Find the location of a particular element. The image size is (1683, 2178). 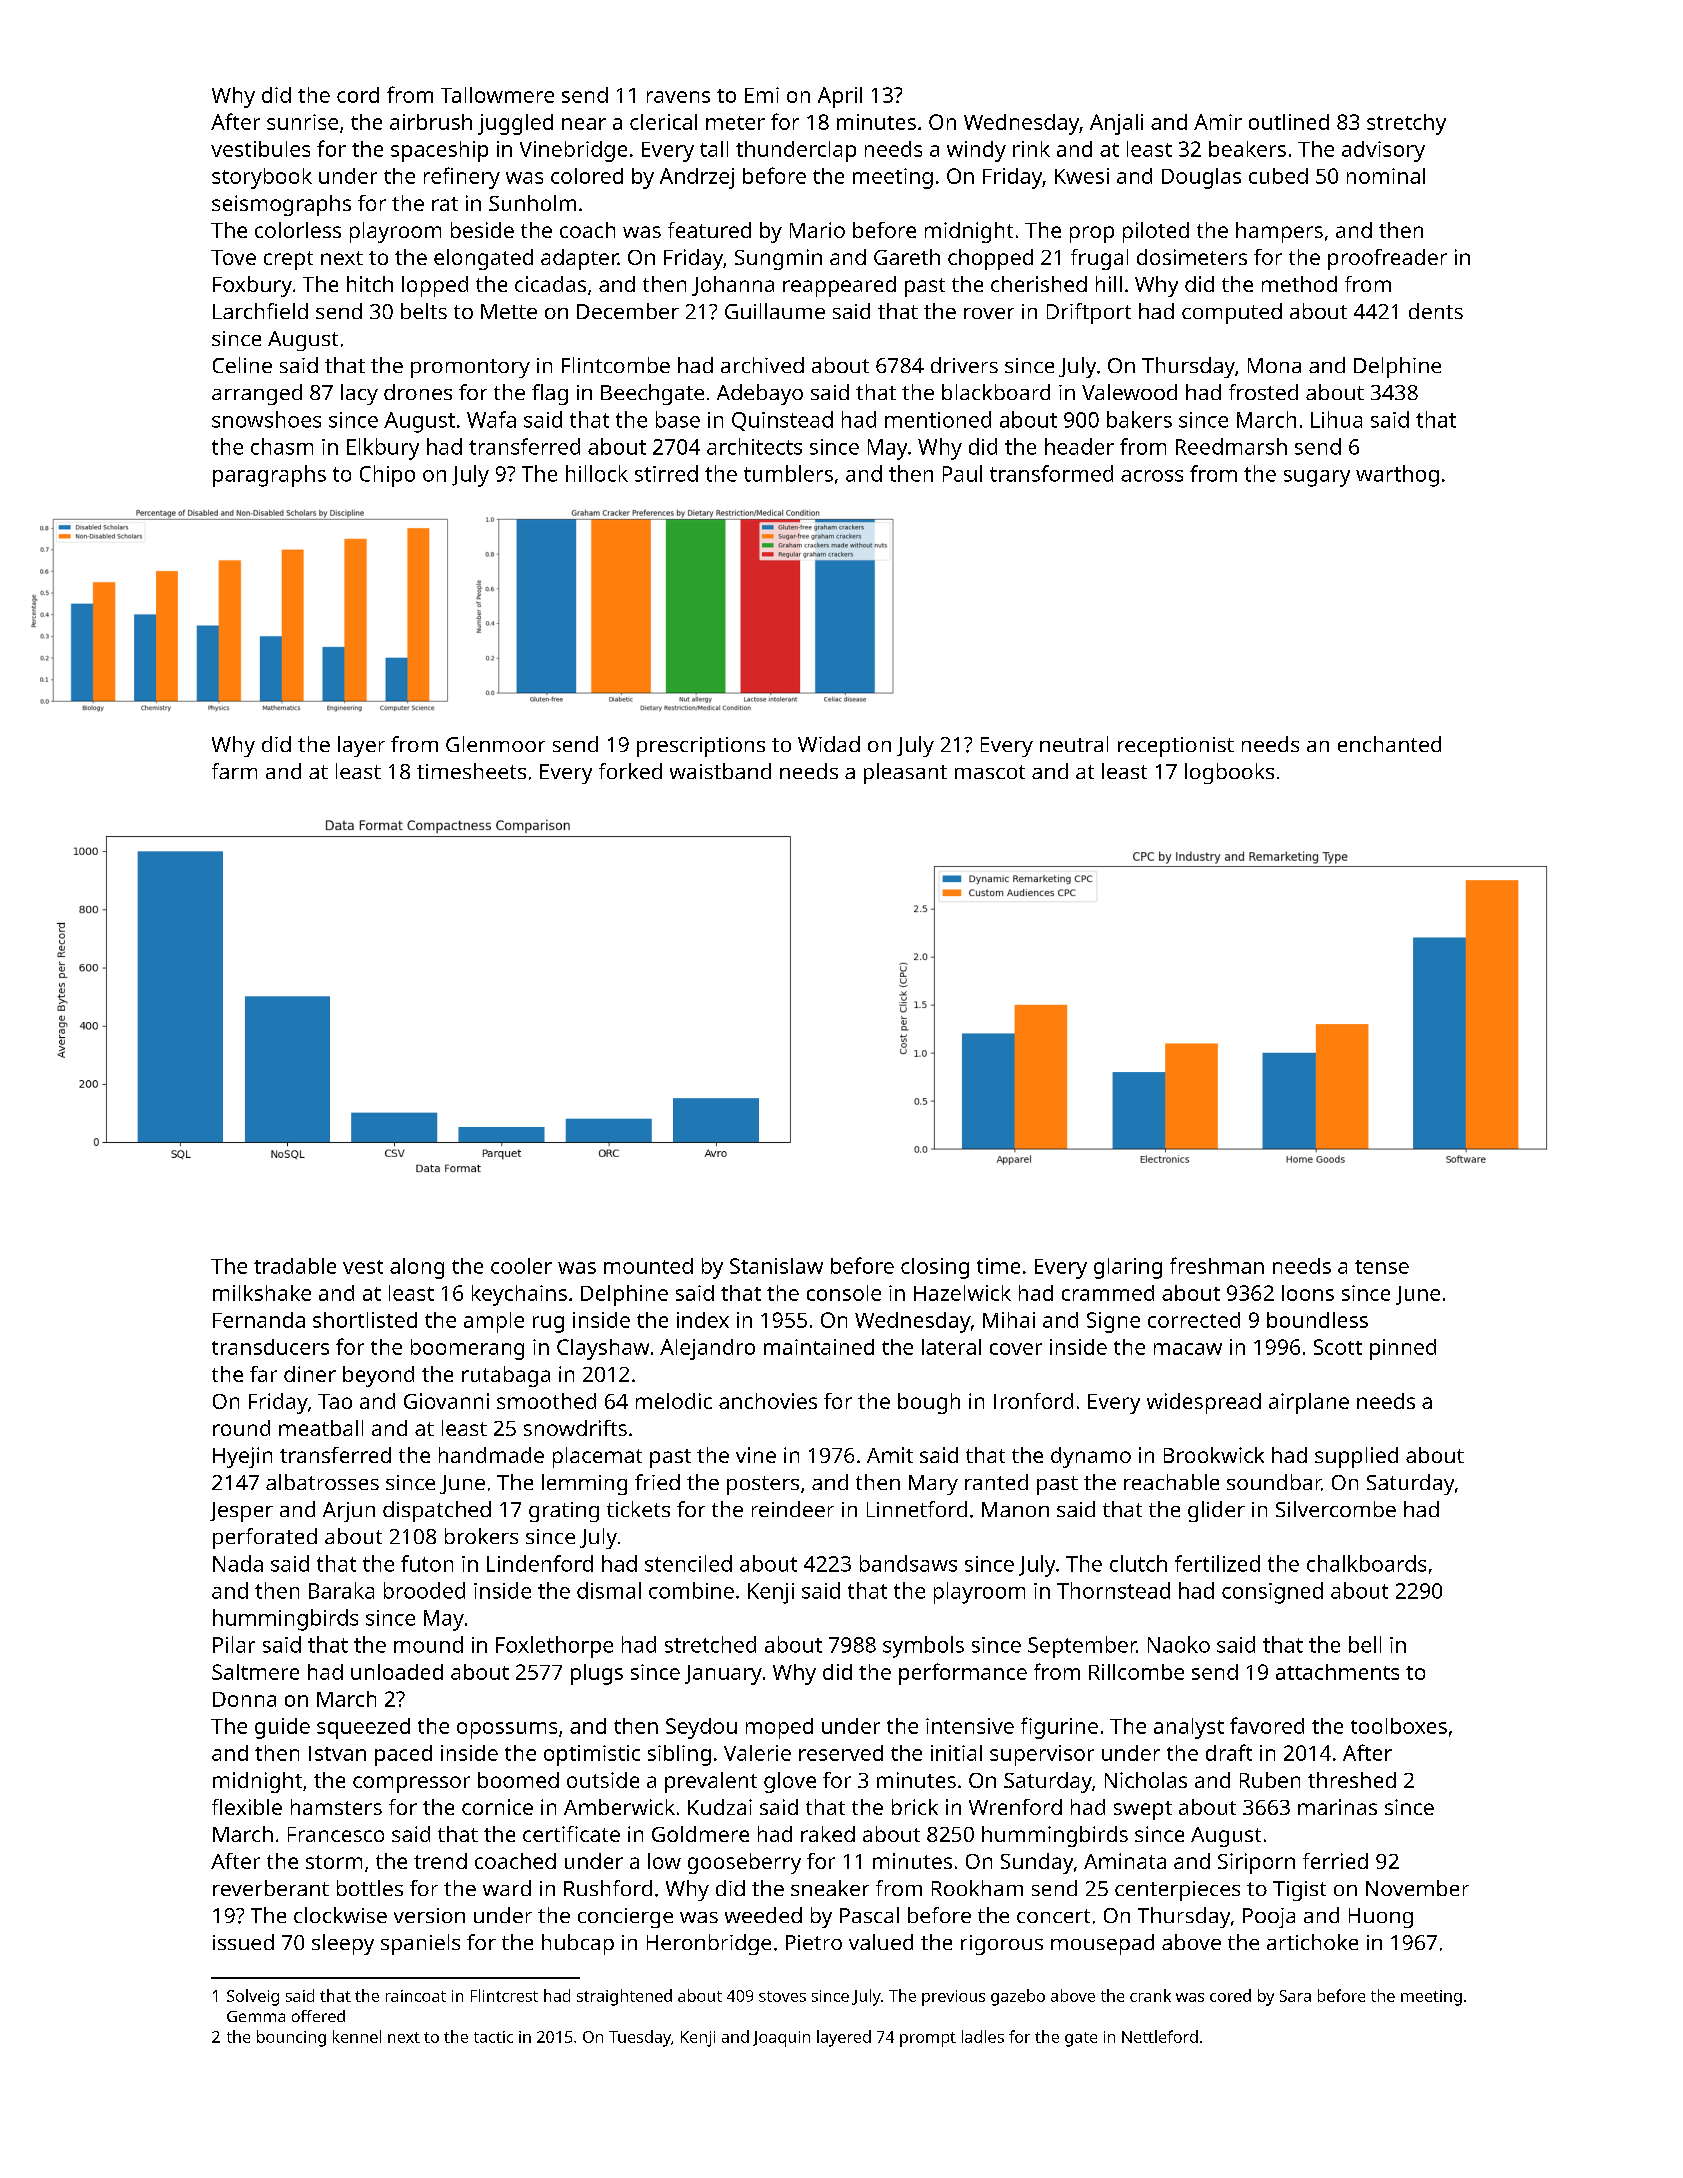

stretchy is located at coordinates (1406, 124).
